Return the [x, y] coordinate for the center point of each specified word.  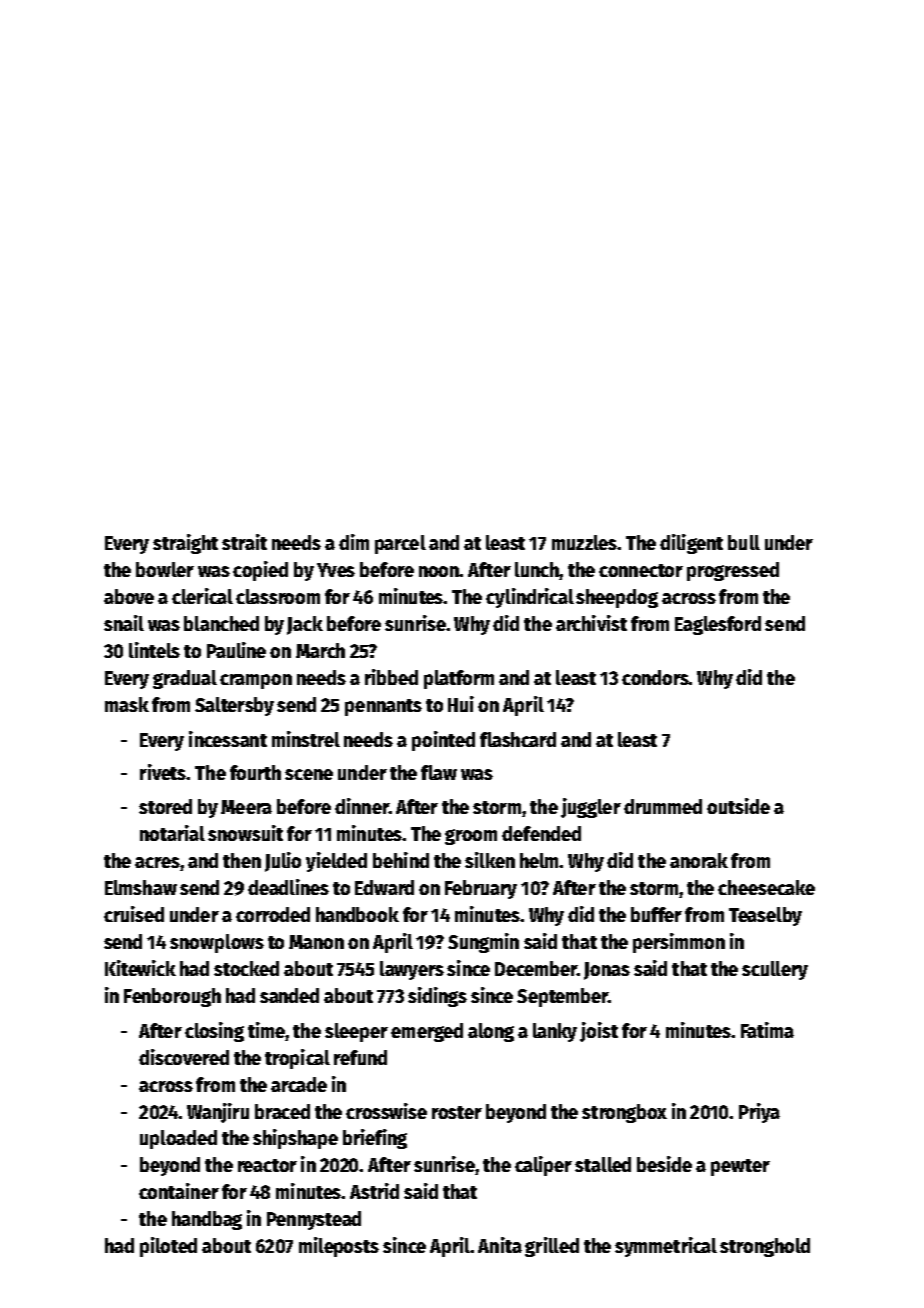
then [242, 860]
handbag [207, 1220]
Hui [461, 704]
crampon [256, 681]
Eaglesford [718, 625]
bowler [165, 569]
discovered [184, 1057]
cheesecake [766, 887]
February [481, 889]
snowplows [217, 943]
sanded [289, 995]
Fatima [767, 1030]
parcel [400, 544]
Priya [759, 1113]
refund [360, 1057]
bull [744, 542]
